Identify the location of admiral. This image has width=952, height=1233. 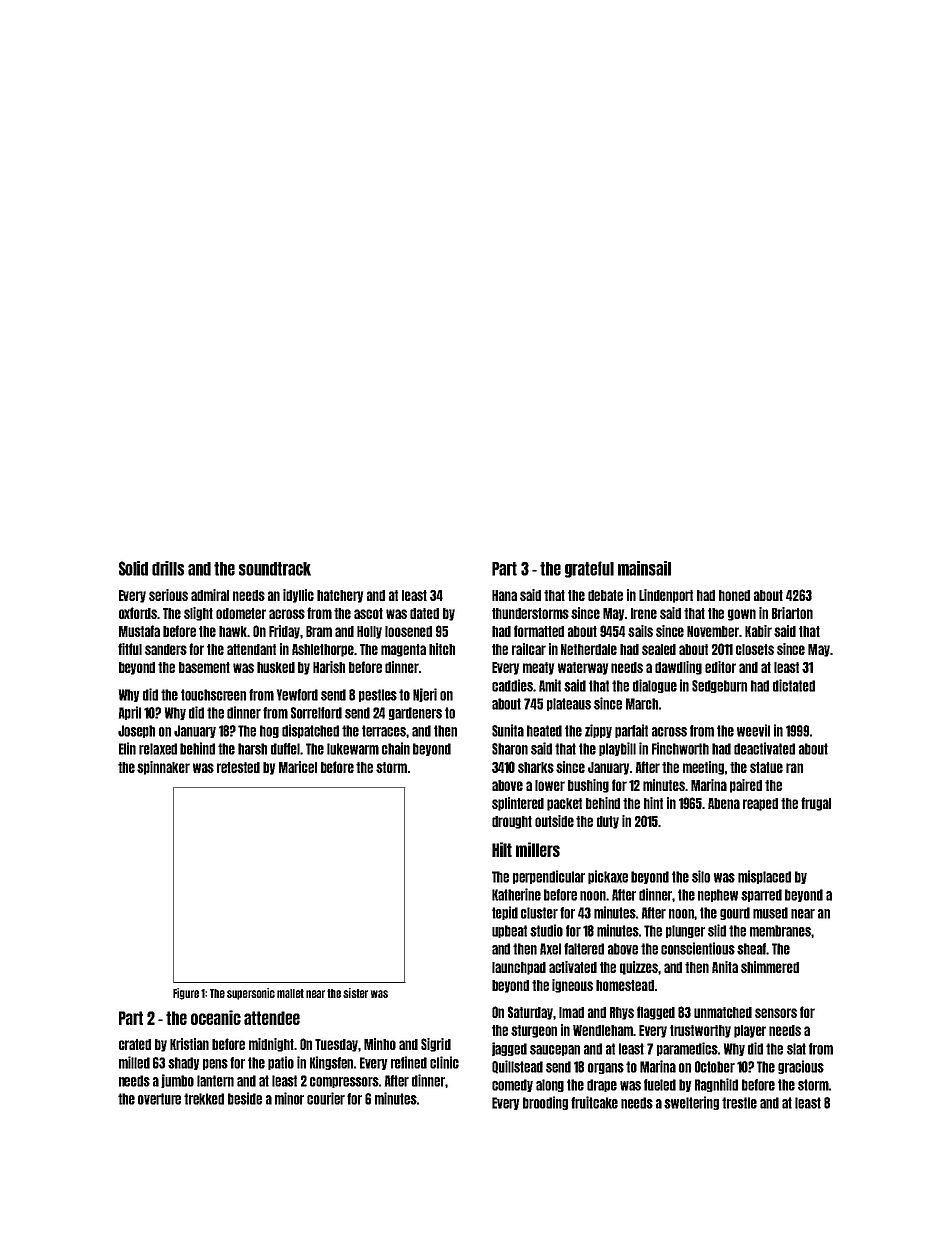
(210, 595).
